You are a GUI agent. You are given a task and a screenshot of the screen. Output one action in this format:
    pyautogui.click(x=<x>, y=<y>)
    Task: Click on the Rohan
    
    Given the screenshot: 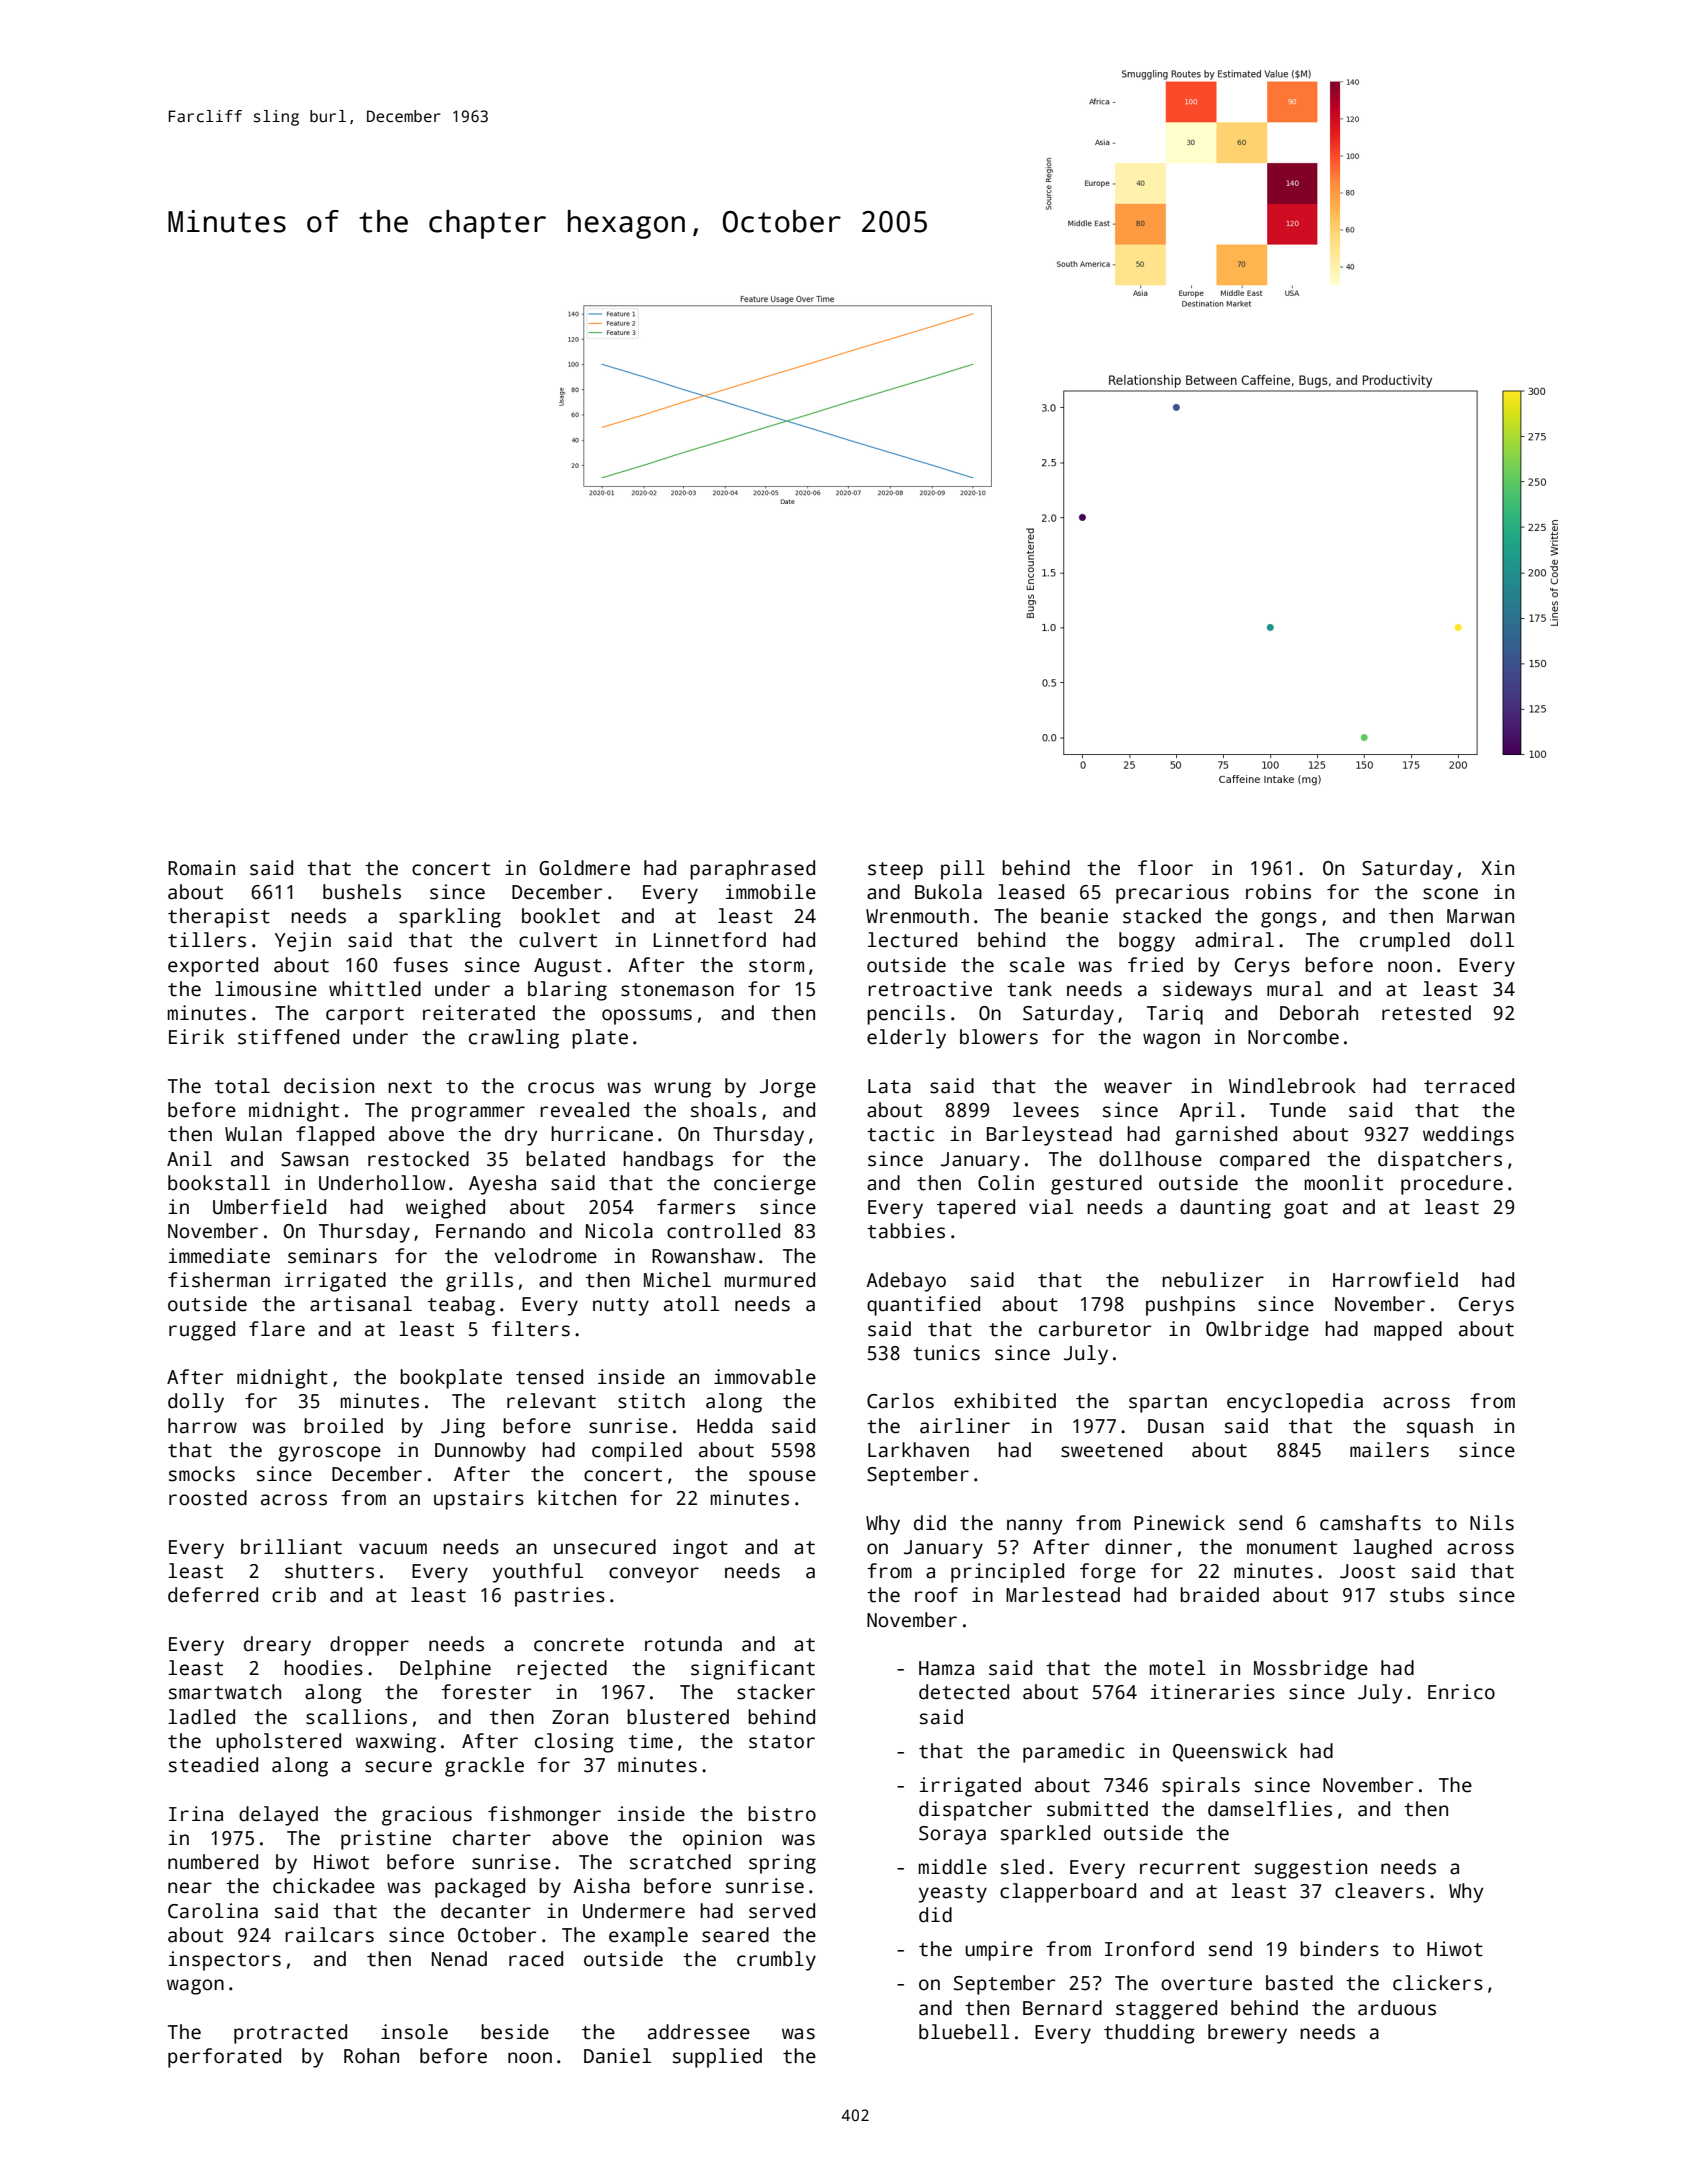 What is the action you would take?
    pyautogui.click(x=371, y=2056)
